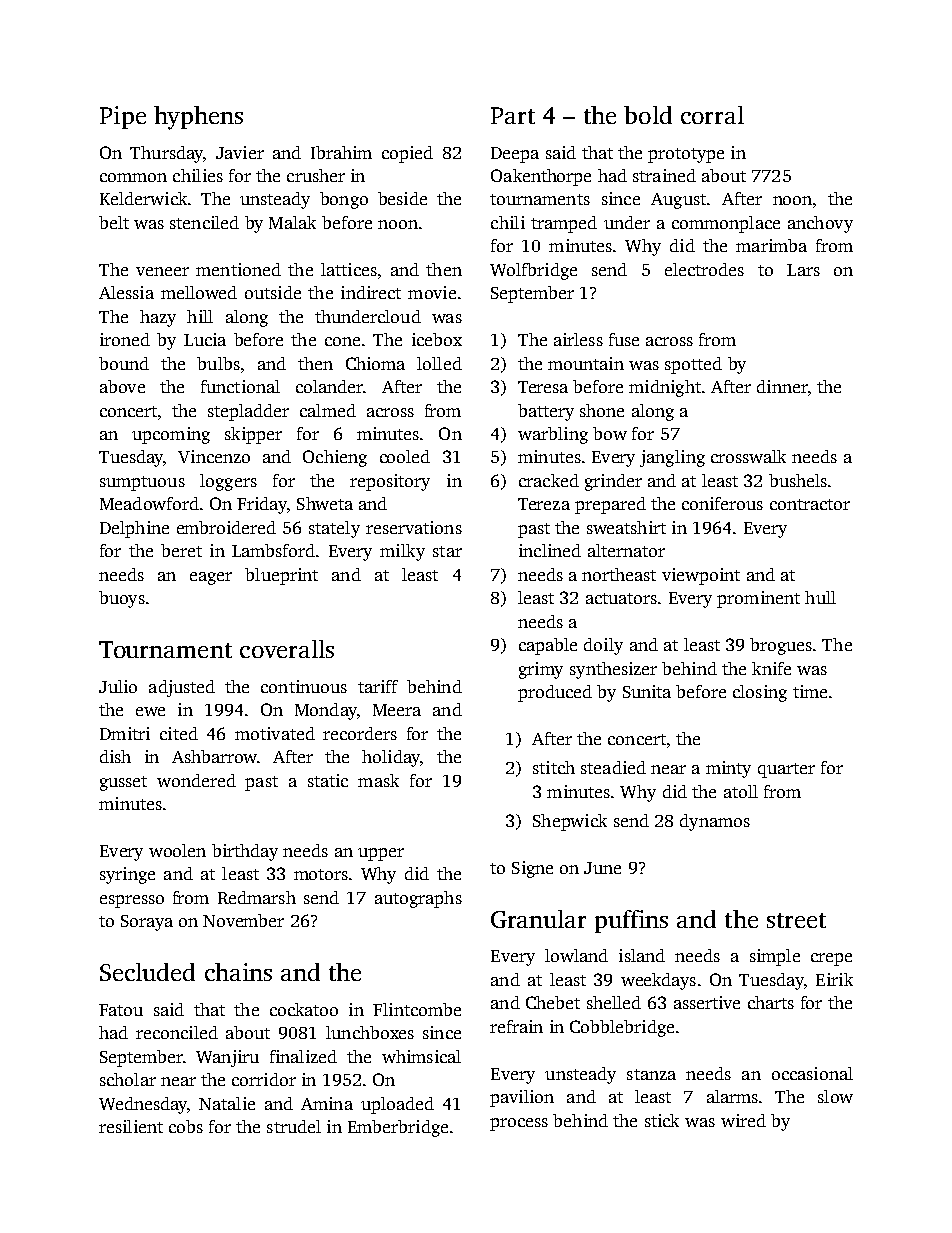 The image size is (952, 1233). I want to click on Part, so click(513, 115).
